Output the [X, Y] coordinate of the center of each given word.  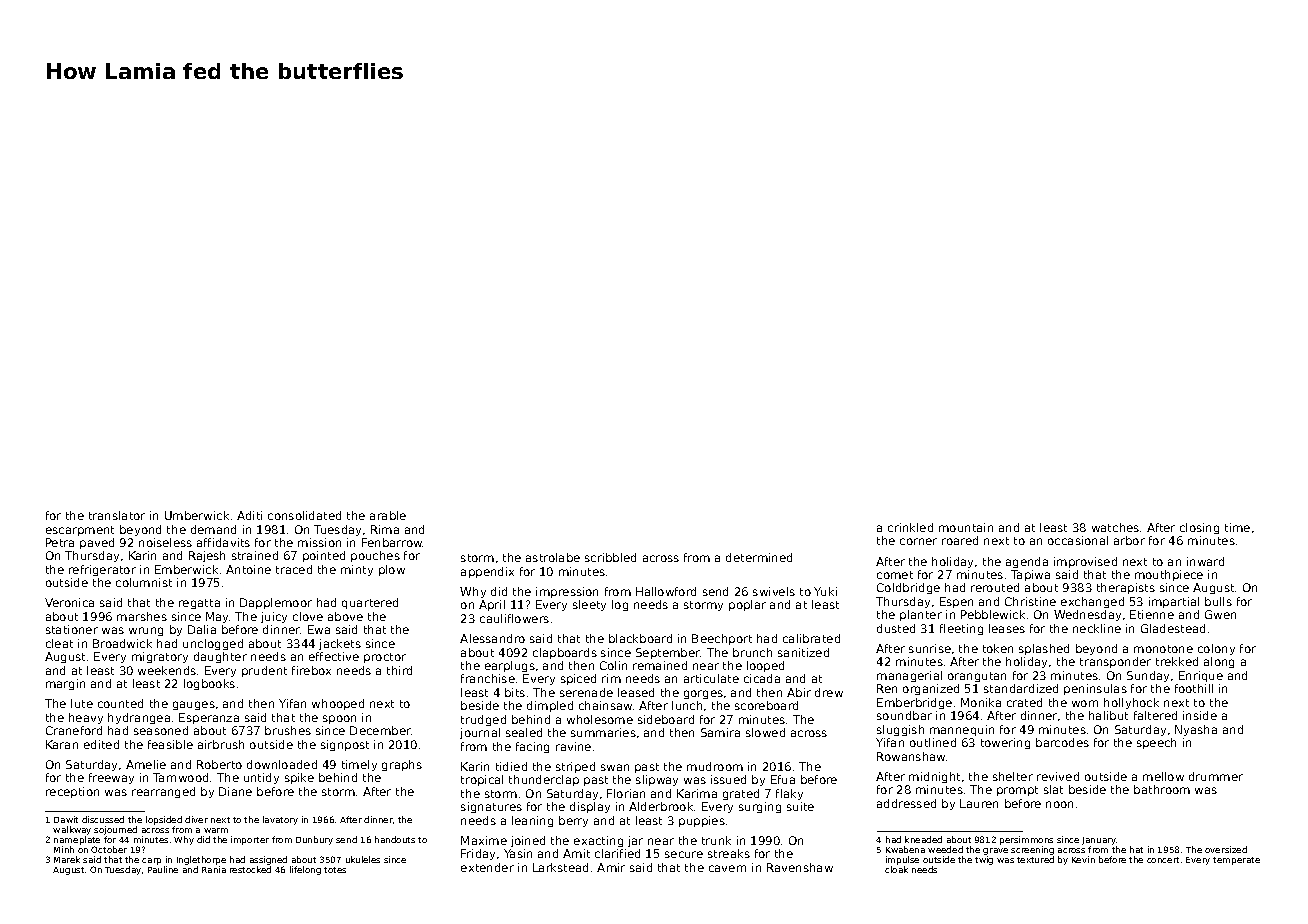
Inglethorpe [201, 860]
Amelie [146, 764]
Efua [783, 779]
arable [388, 515]
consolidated [304, 515]
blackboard [640, 638]
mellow [1163, 776]
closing [1199, 528]
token [998, 648]
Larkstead [560, 867]
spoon [339, 719]
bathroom [1162, 789]
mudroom [715, 766]
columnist [144, 582]
